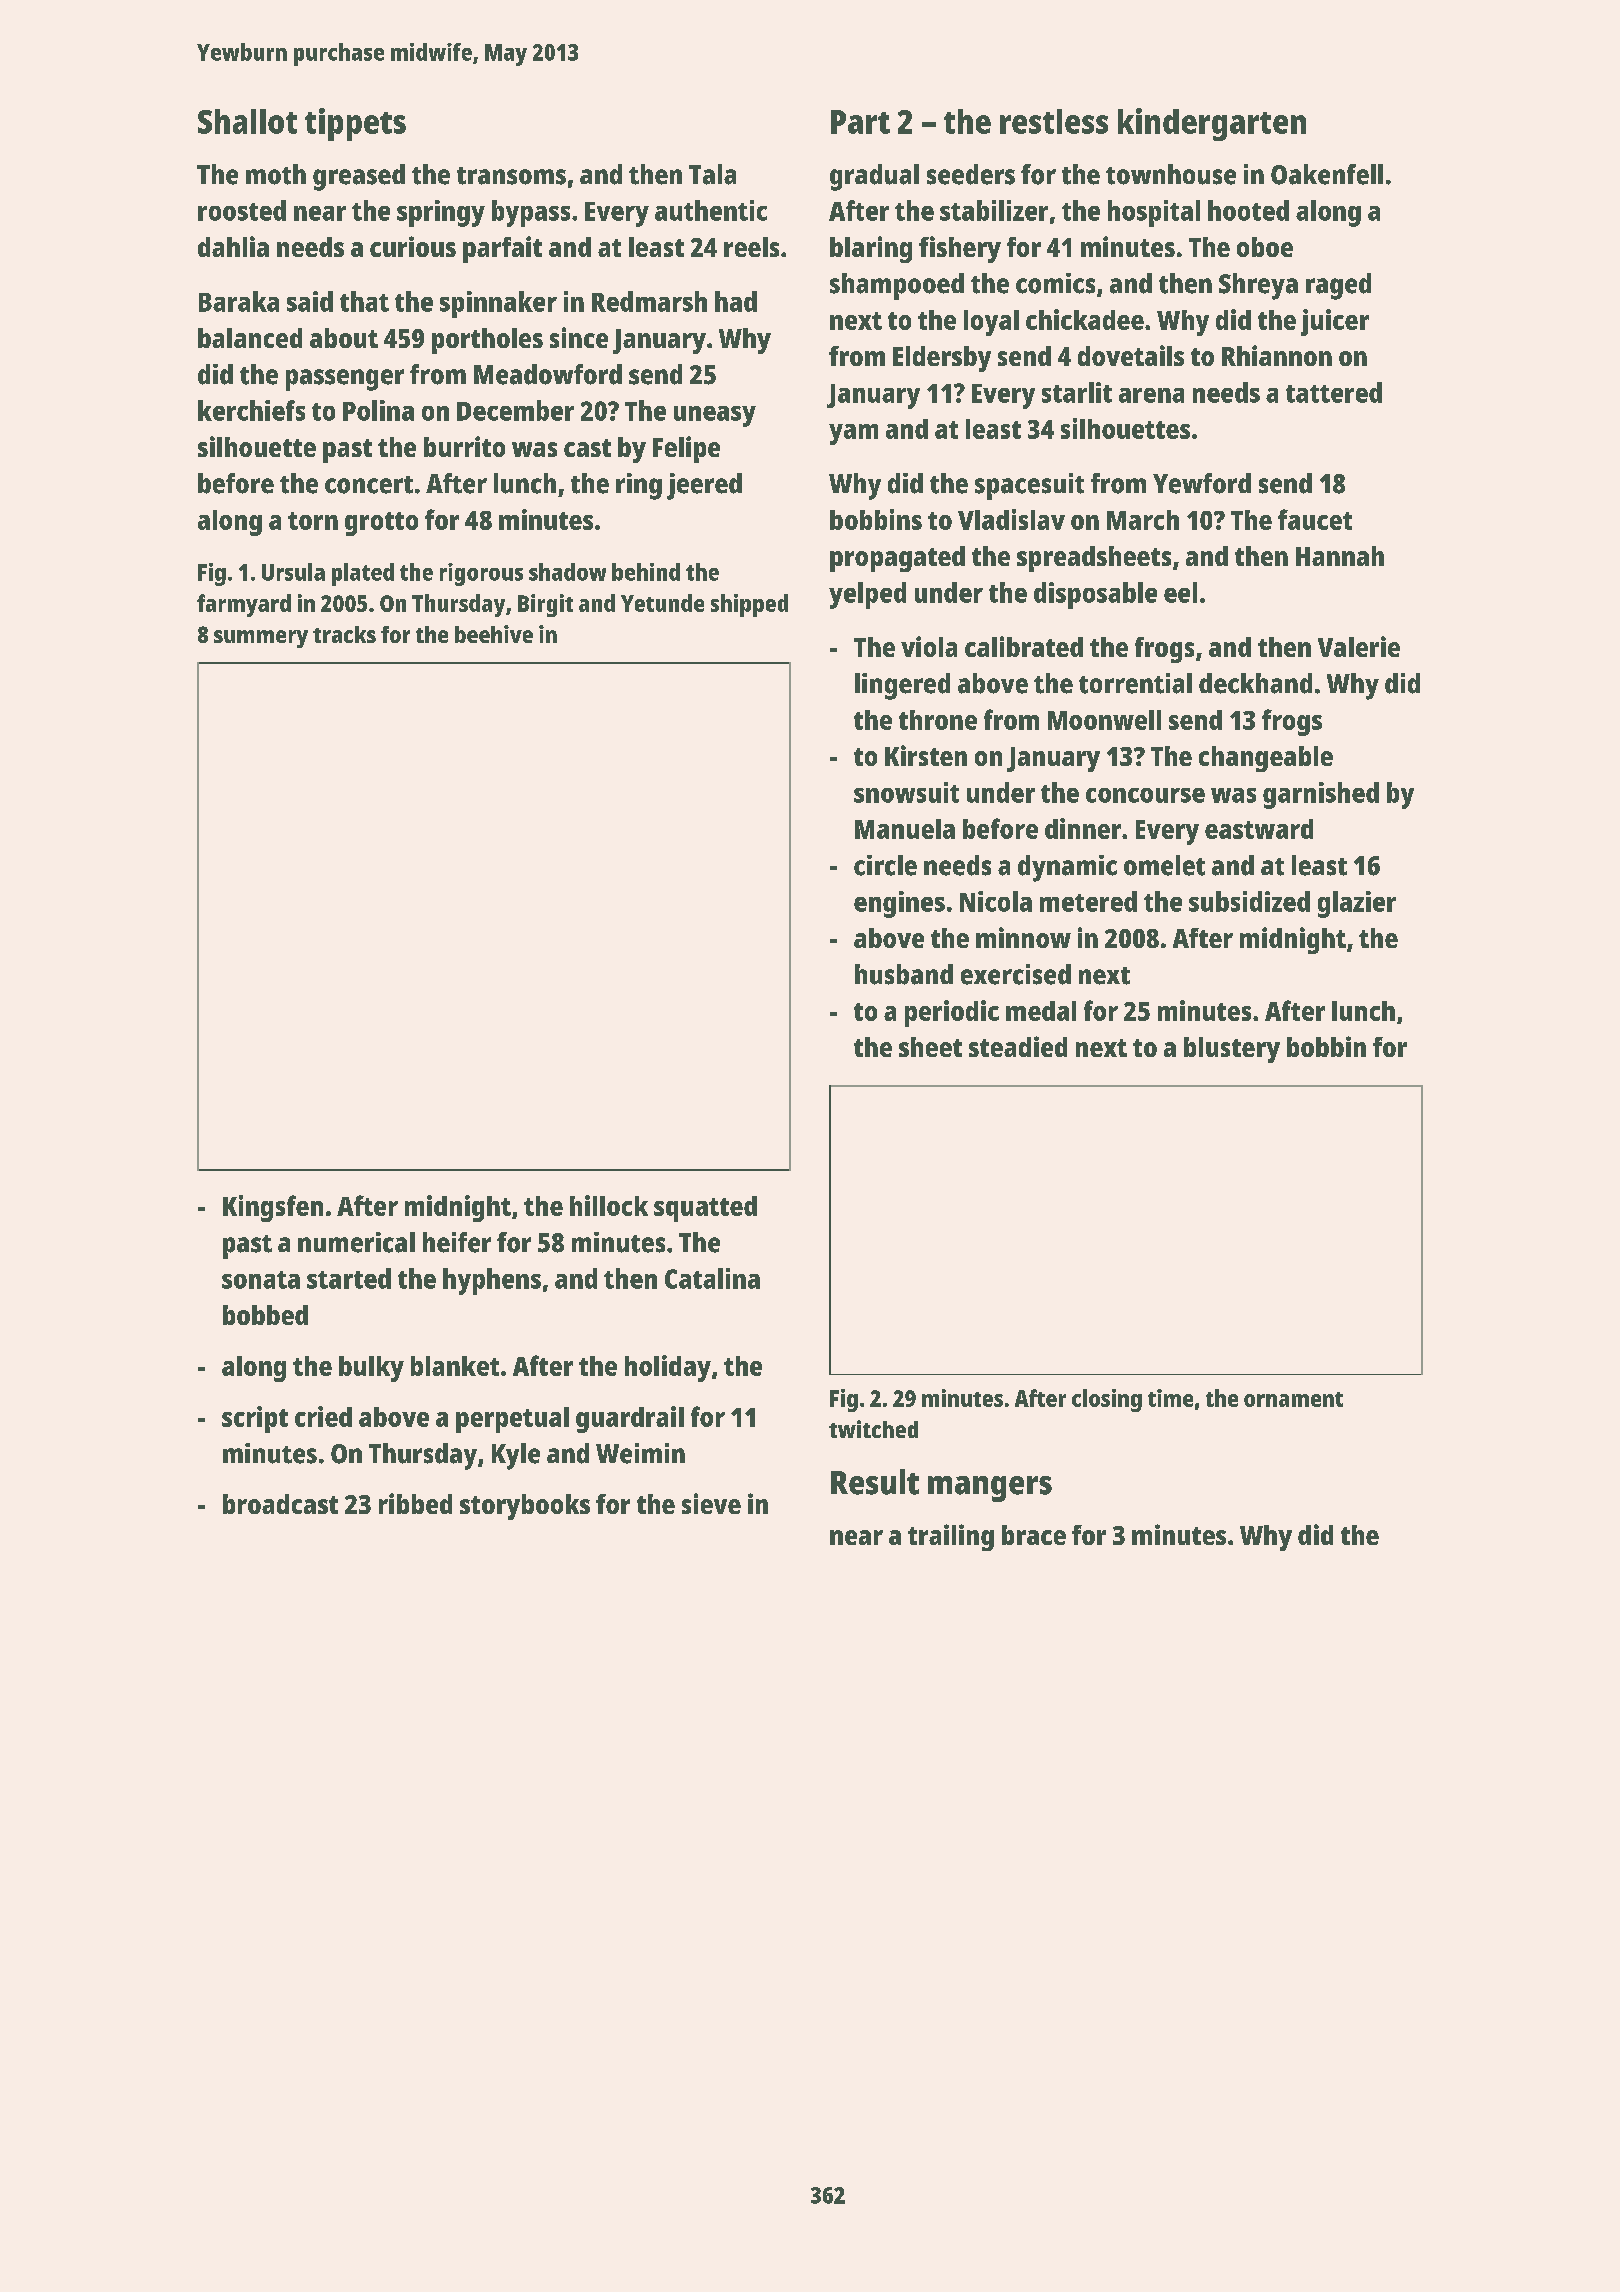 The height and width of the screenshot is (2292, 1620). What do you see at coordinates (293, 572) in the screenshot?
I see `Ursula` at bounding box center [293, 572].
